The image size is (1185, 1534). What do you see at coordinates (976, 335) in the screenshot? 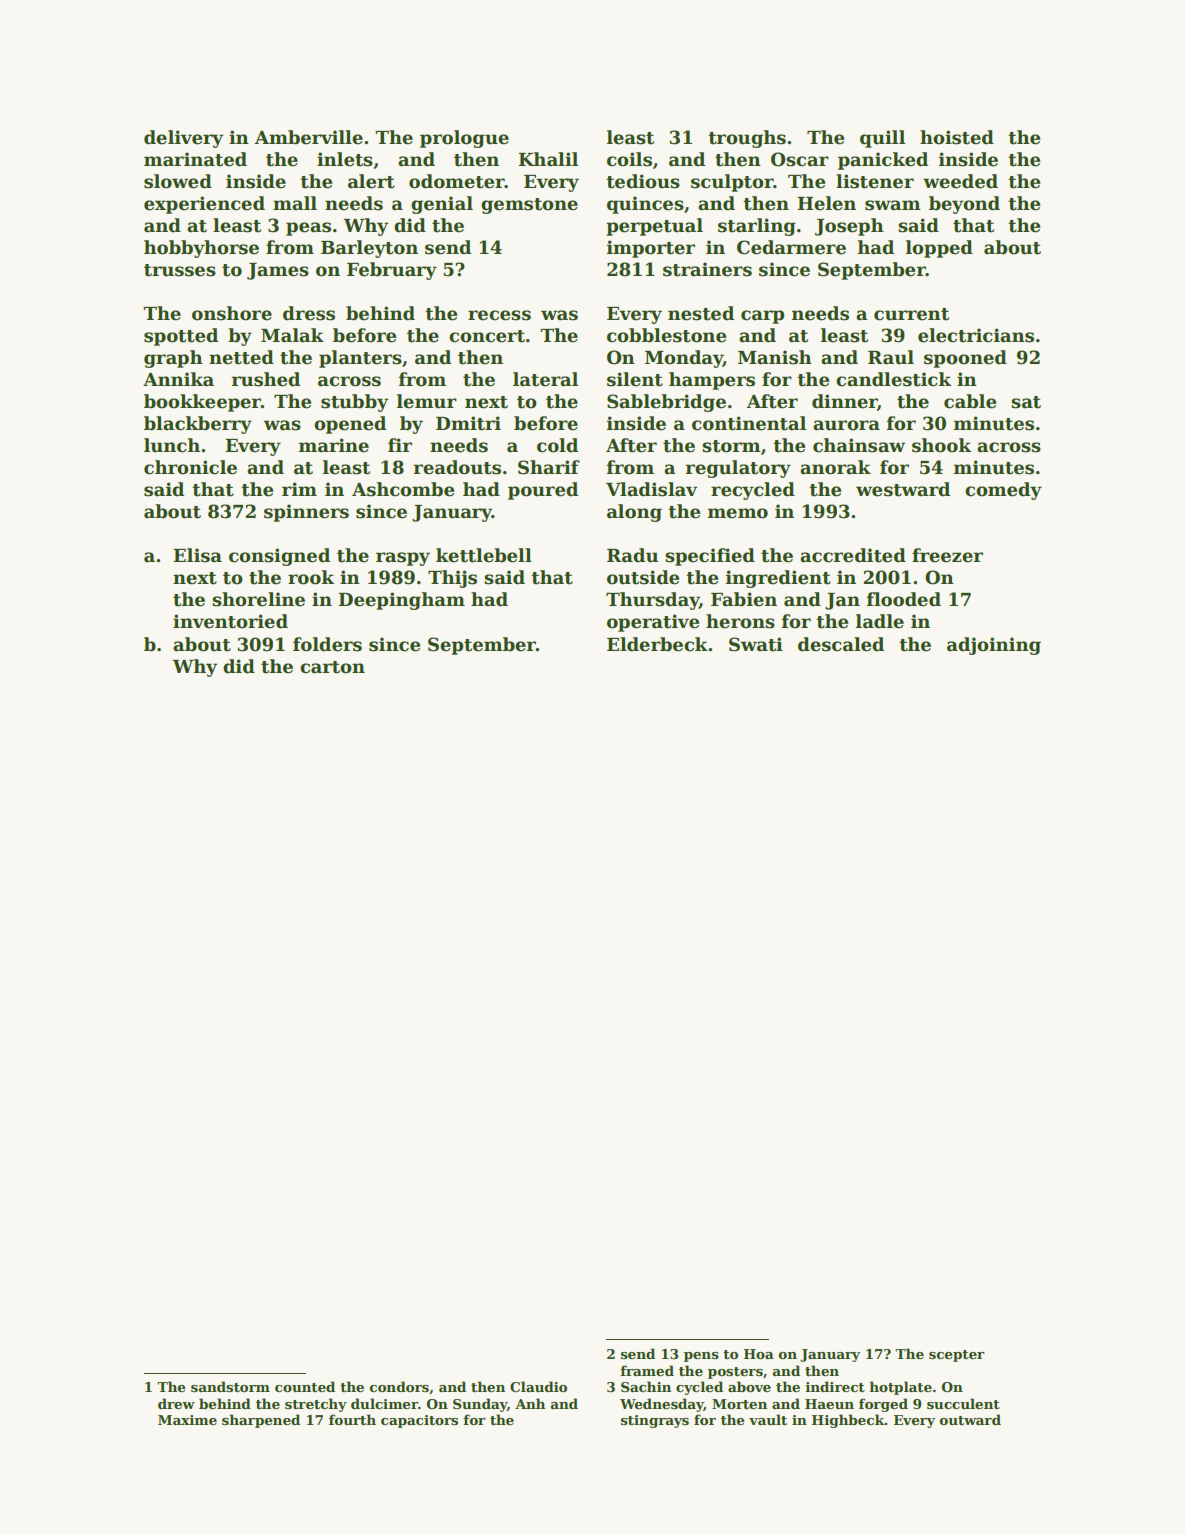
I see `electricians` at bounding box center [976, 335].
